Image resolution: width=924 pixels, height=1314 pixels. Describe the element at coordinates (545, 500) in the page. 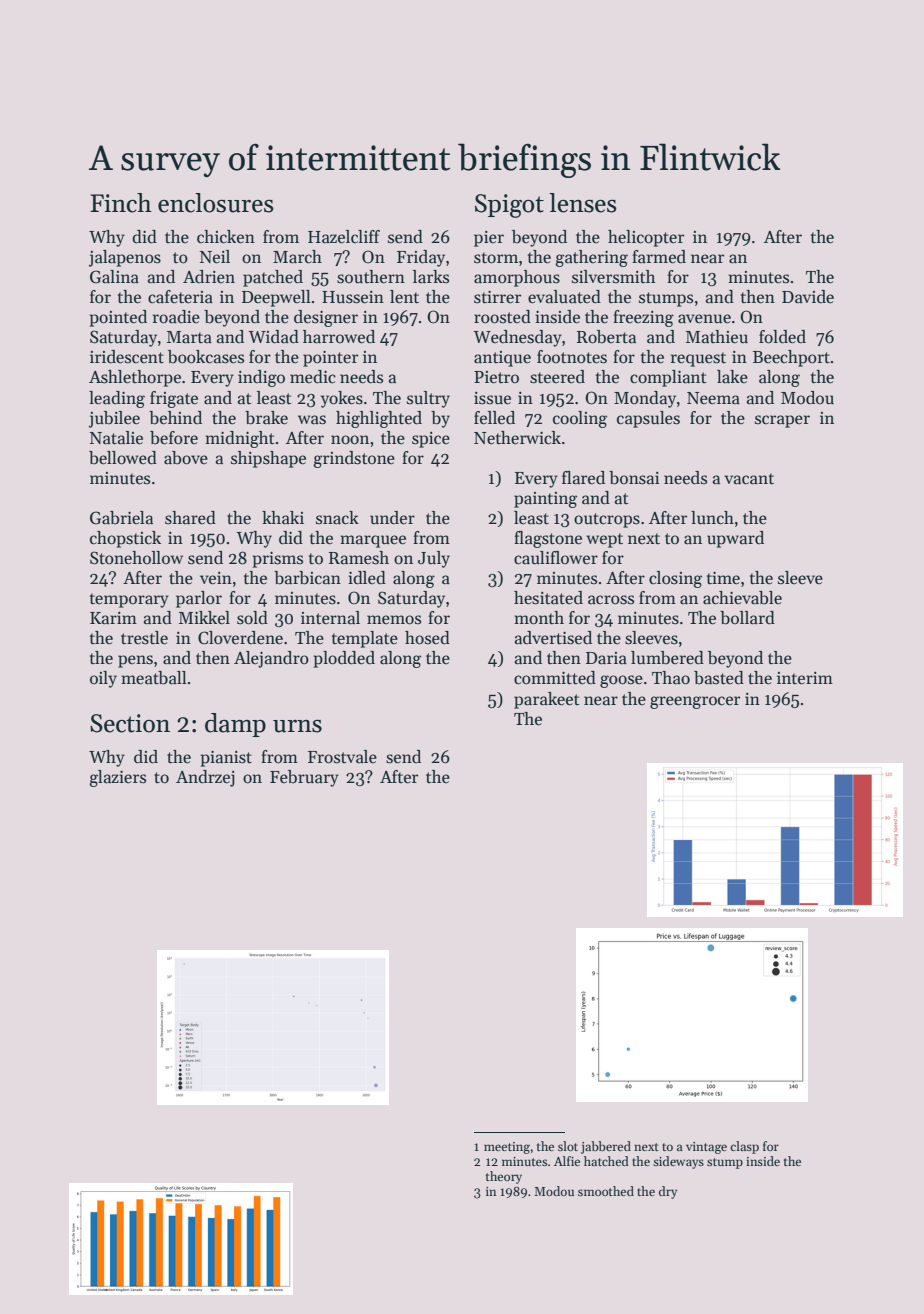

I see `painting` at that location.
